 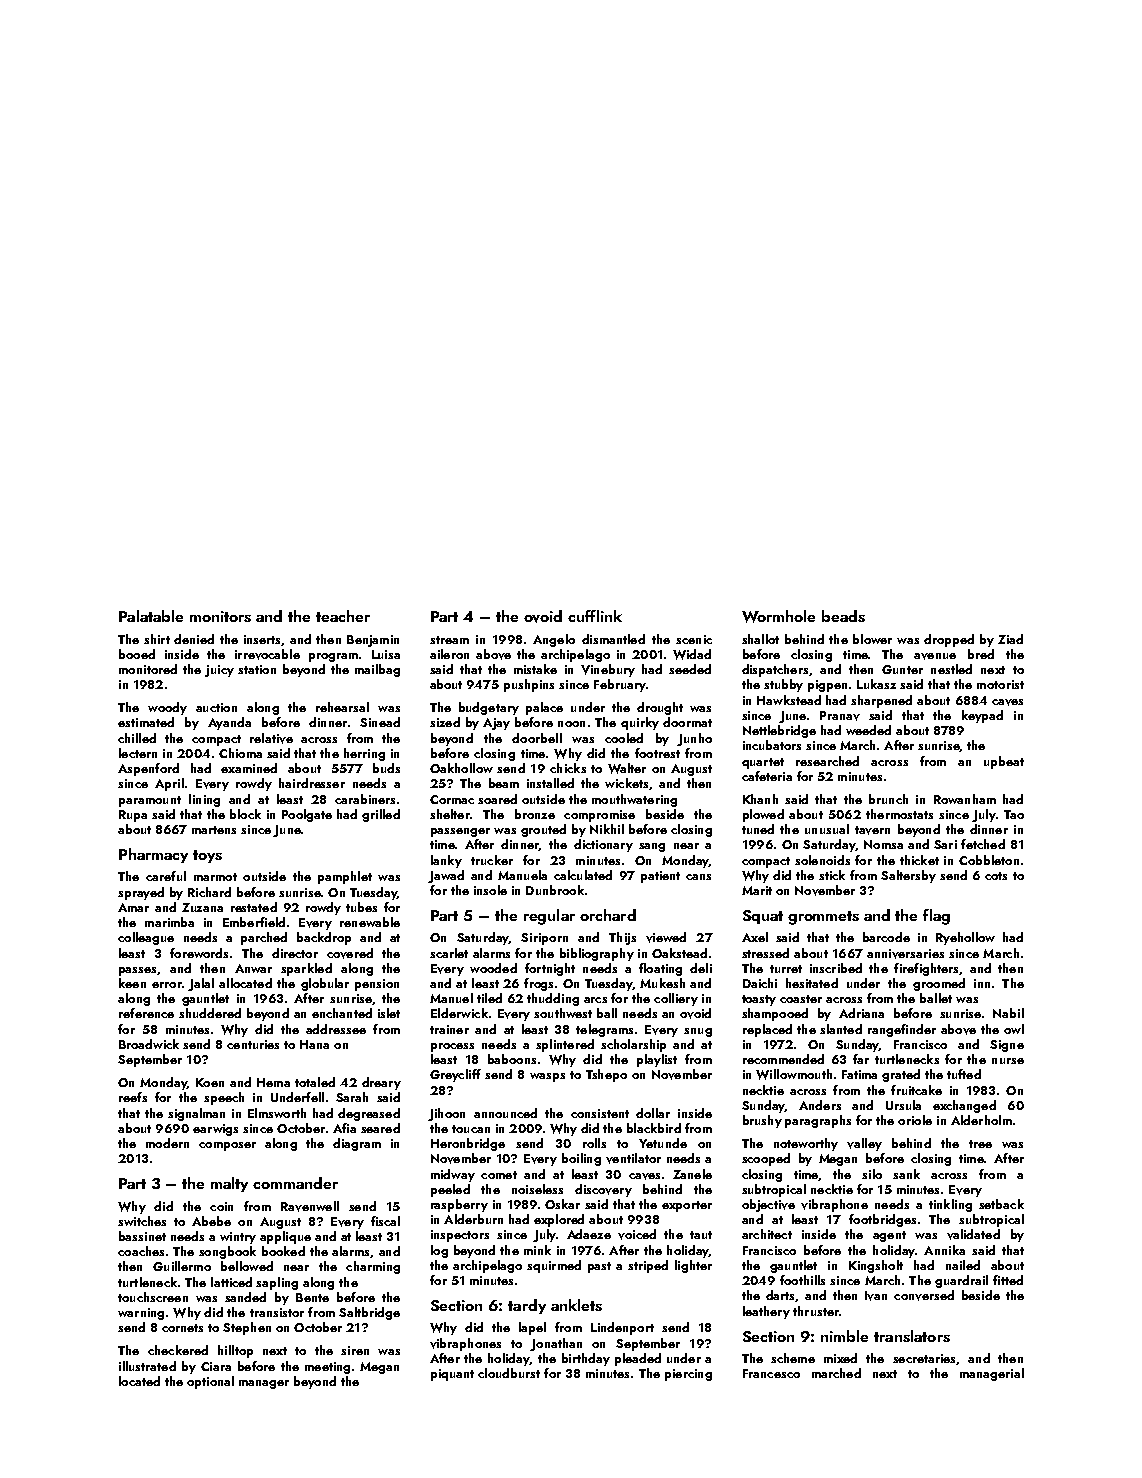 I want to click on scenic, so click(x=694, y=639).
